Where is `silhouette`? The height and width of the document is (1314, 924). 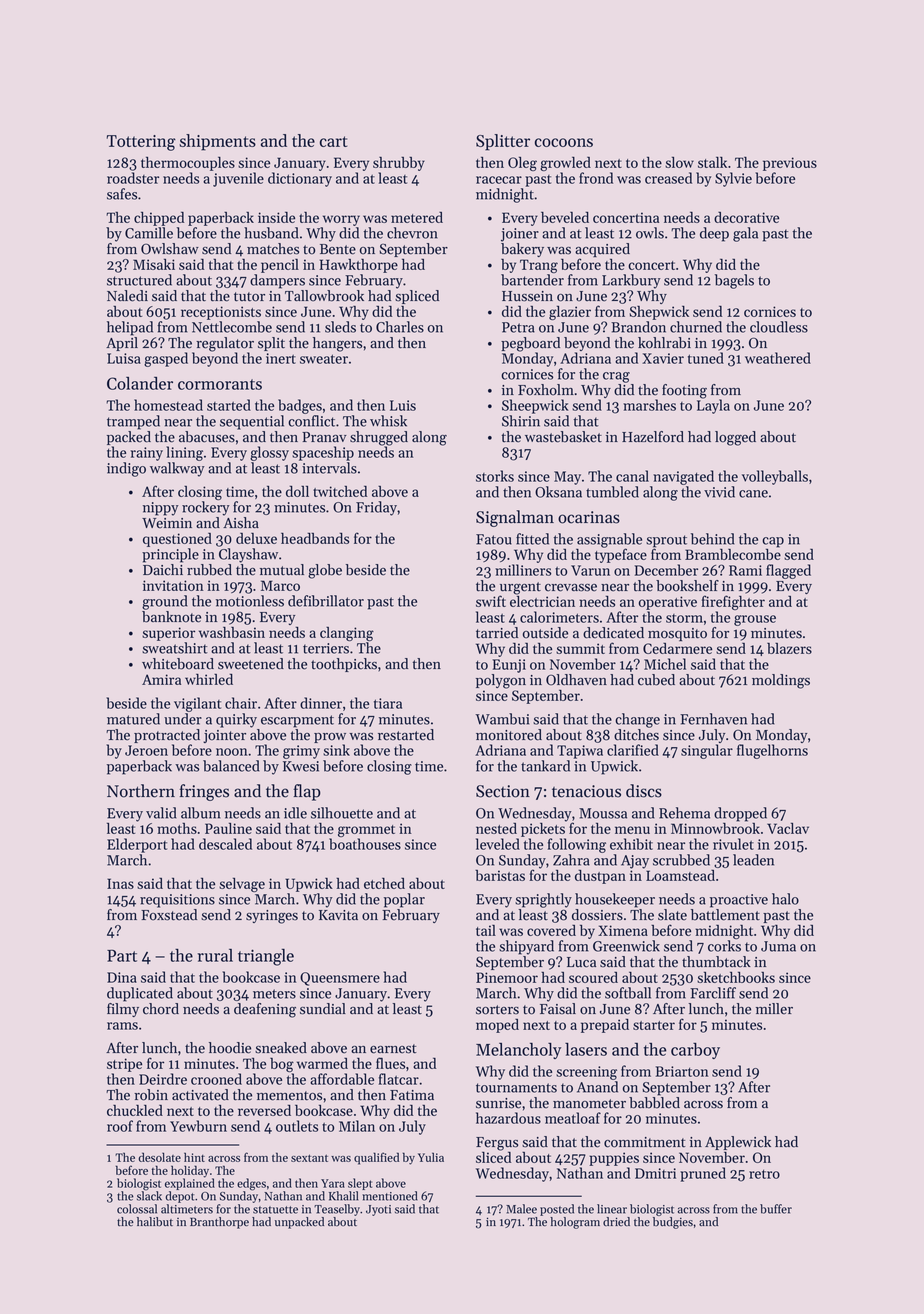 silhouette is located at coordinates (342, 813).
